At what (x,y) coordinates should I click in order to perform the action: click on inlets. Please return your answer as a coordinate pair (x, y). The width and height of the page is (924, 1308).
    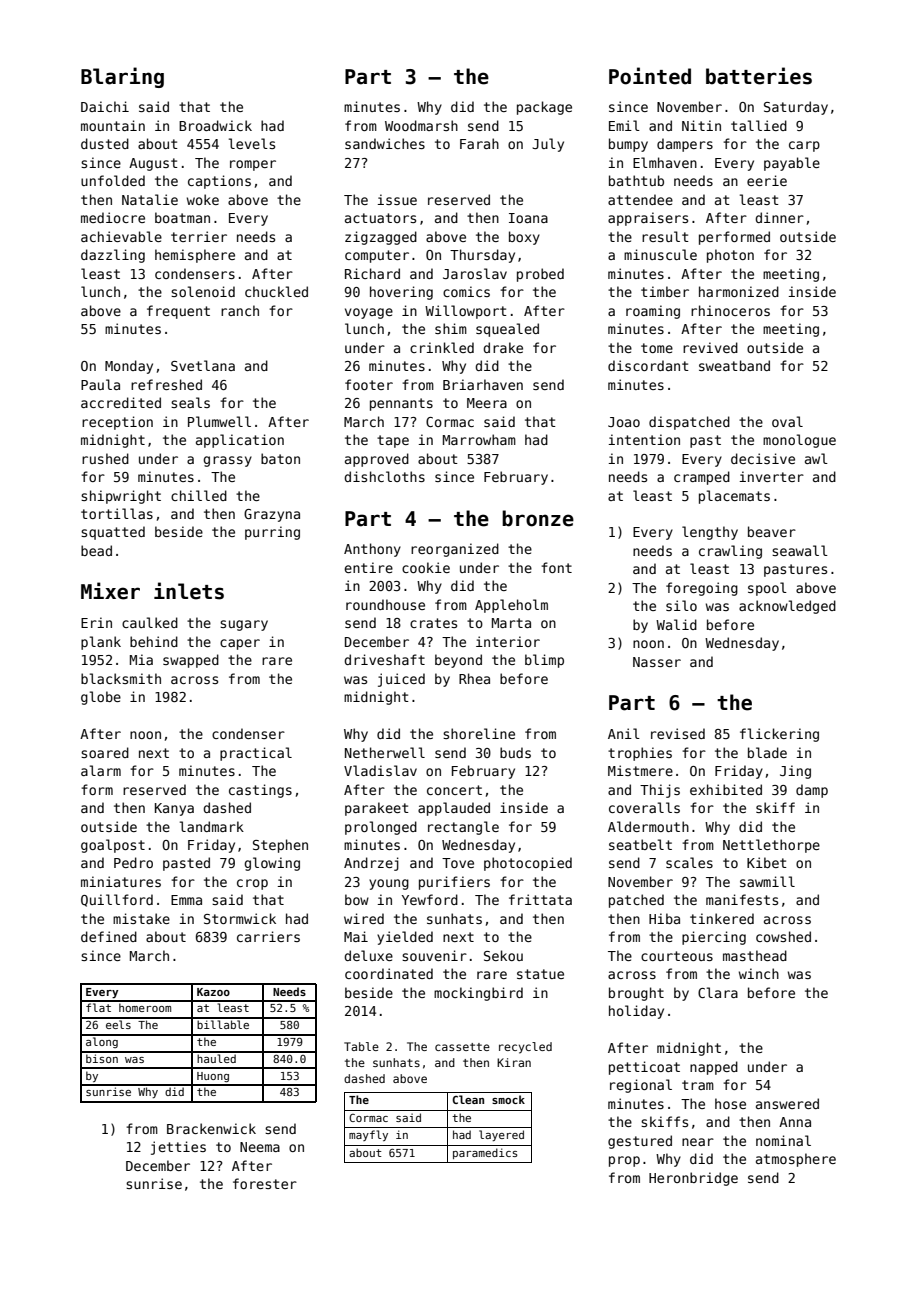
    Looking at the image, I should click on (189, 591).
